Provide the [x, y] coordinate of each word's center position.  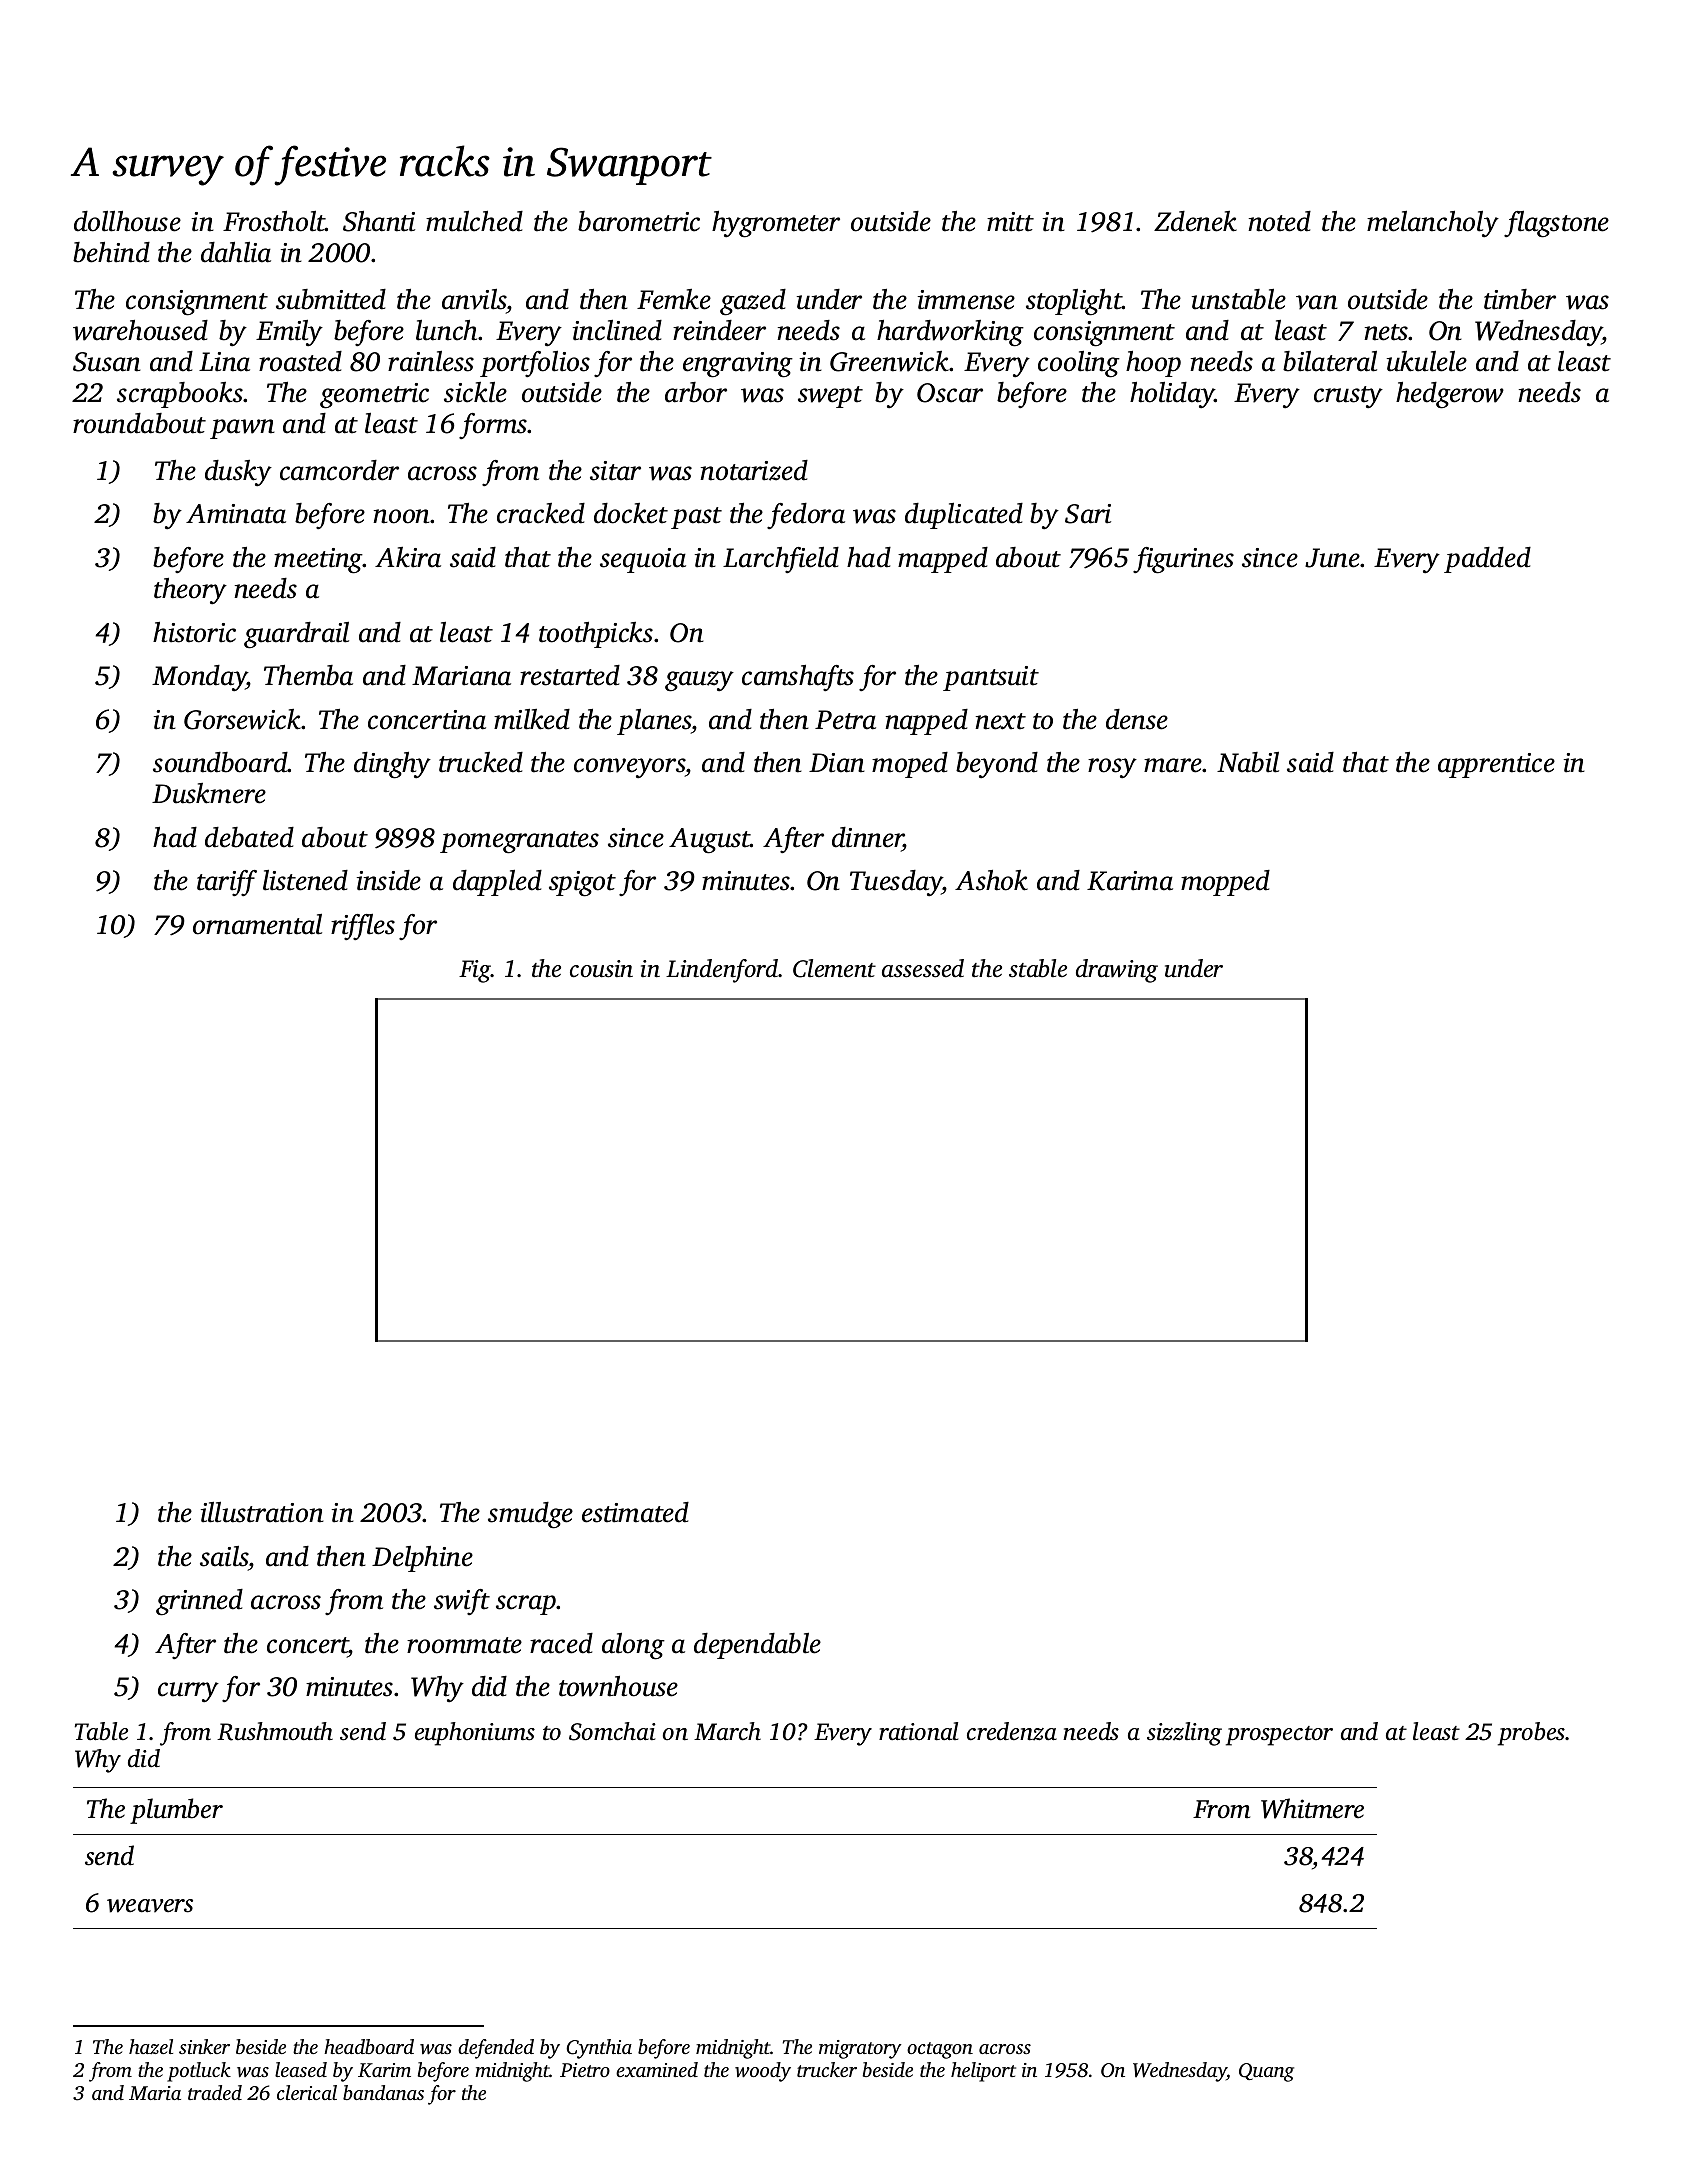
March [727, 1731]
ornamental [257, 924]
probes [1532, 1734]
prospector [1279, 1736]
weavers [150, 1906]
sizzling [1184, 1734]
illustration [262, 1512]
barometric [639, 221]
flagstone [1556, 224]
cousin [601, 969]
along [633, 1646]
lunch [447, 330]
